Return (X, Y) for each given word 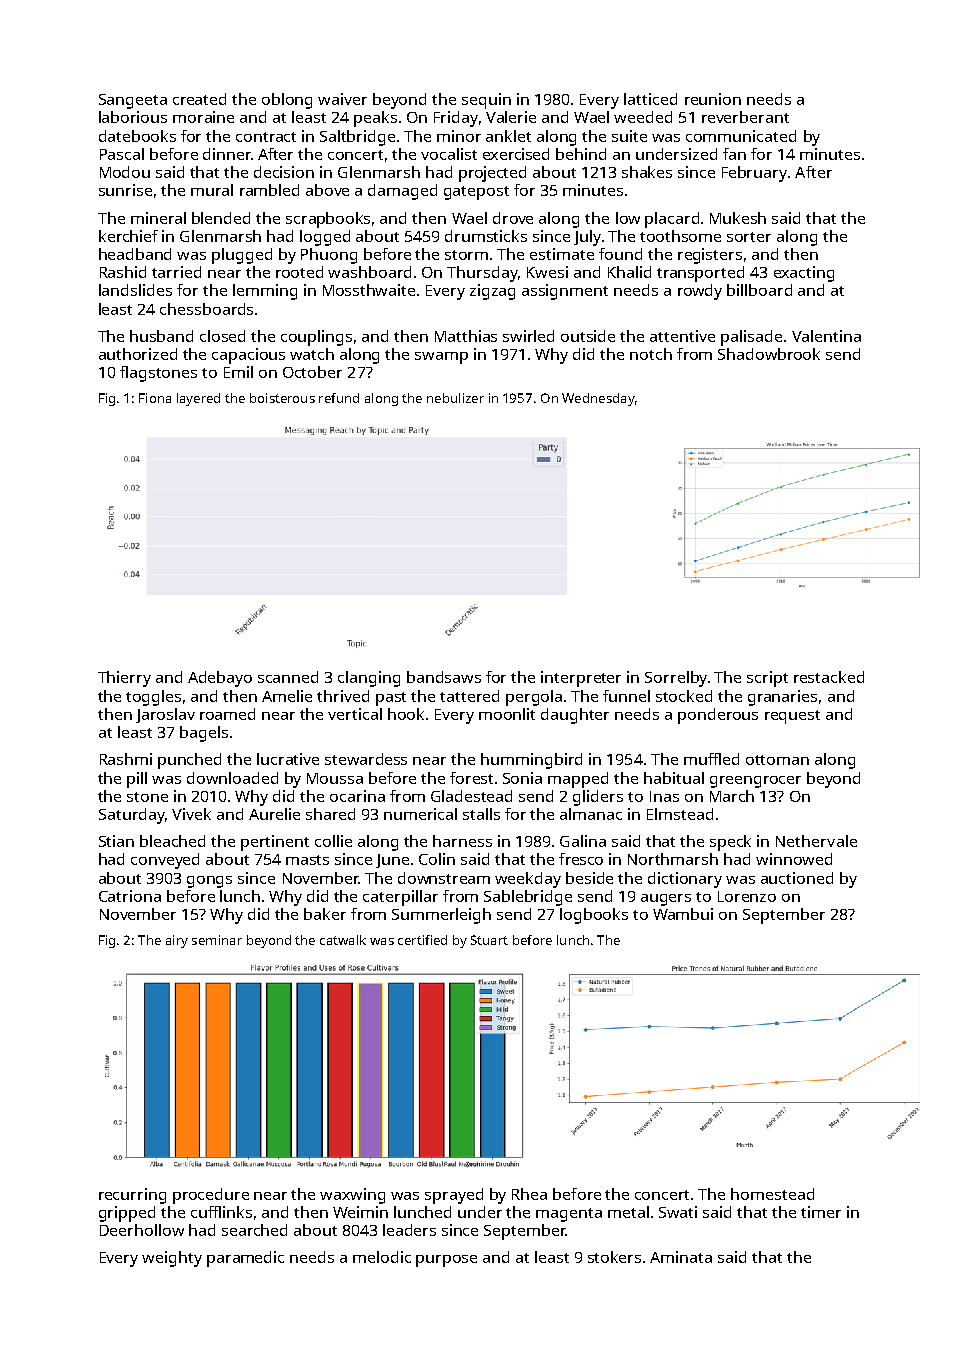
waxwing (352, 1196)
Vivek (191, 814)
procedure (211, 1196)
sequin (486, 101)
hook (406, 714)
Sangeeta (133, 101)
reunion (713, 99)
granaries (782, 698)
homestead (772, 1194)
